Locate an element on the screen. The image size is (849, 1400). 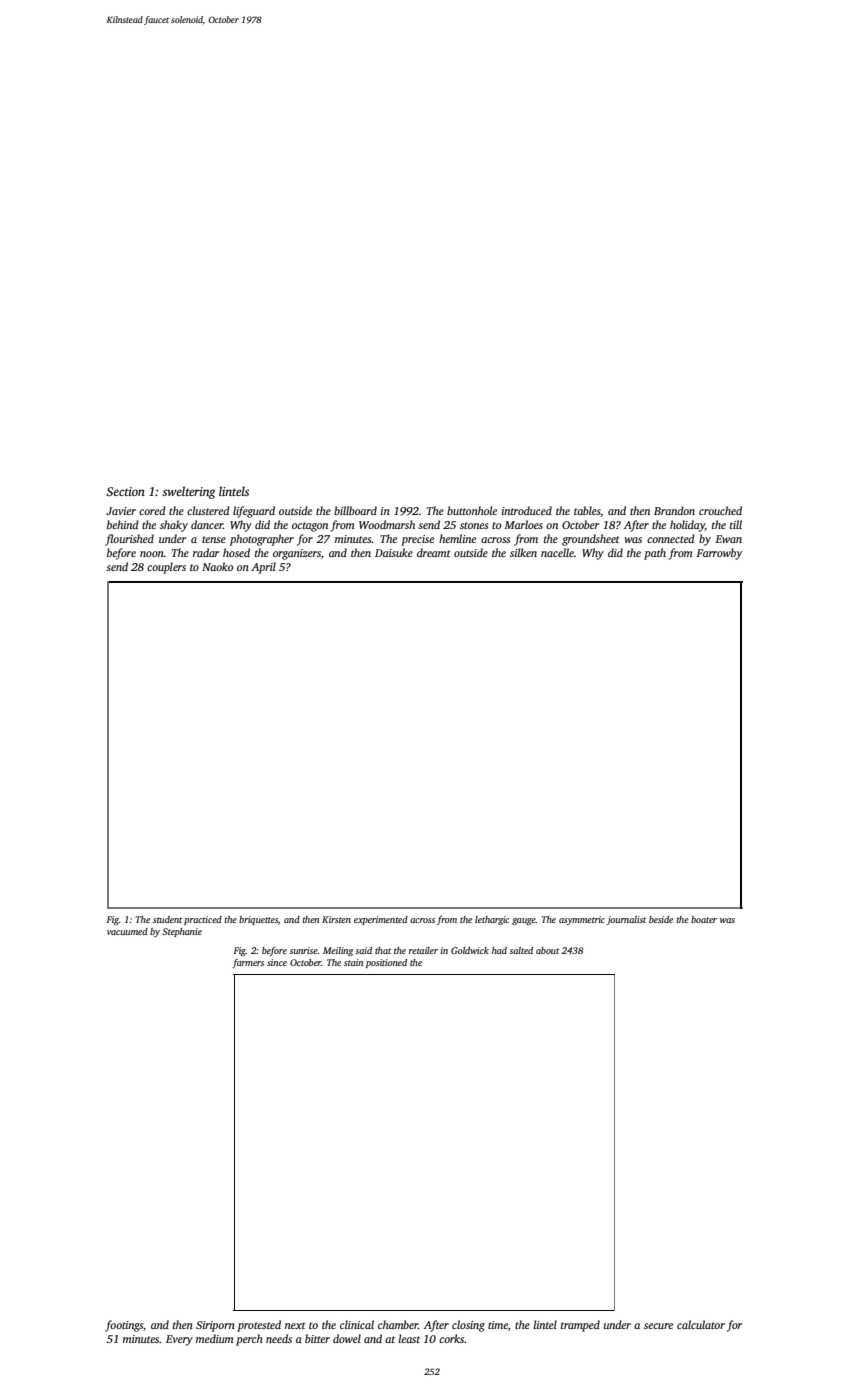
nacelle is located at coordinates (557, 552).
